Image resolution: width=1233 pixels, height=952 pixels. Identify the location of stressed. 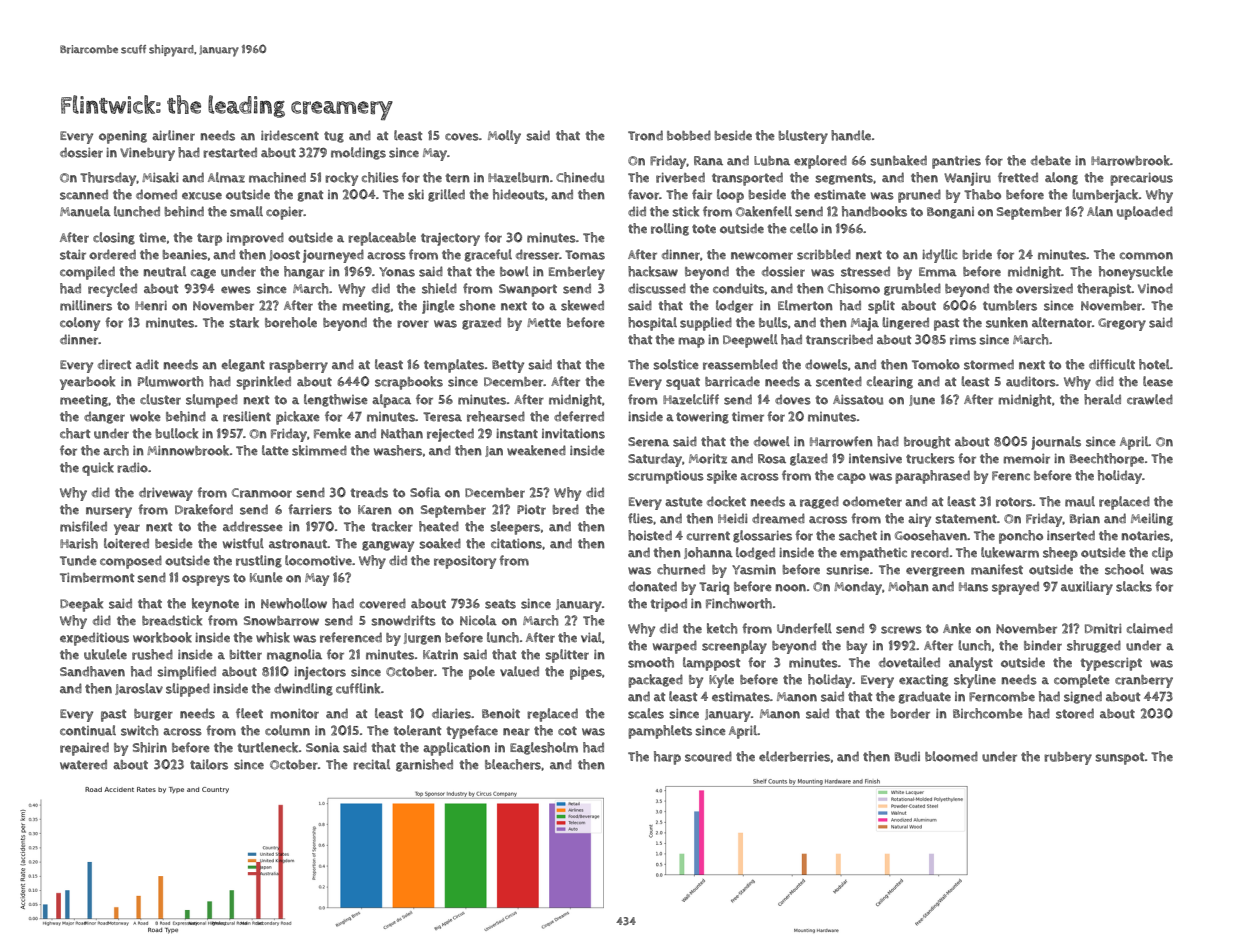
(865, 271).
